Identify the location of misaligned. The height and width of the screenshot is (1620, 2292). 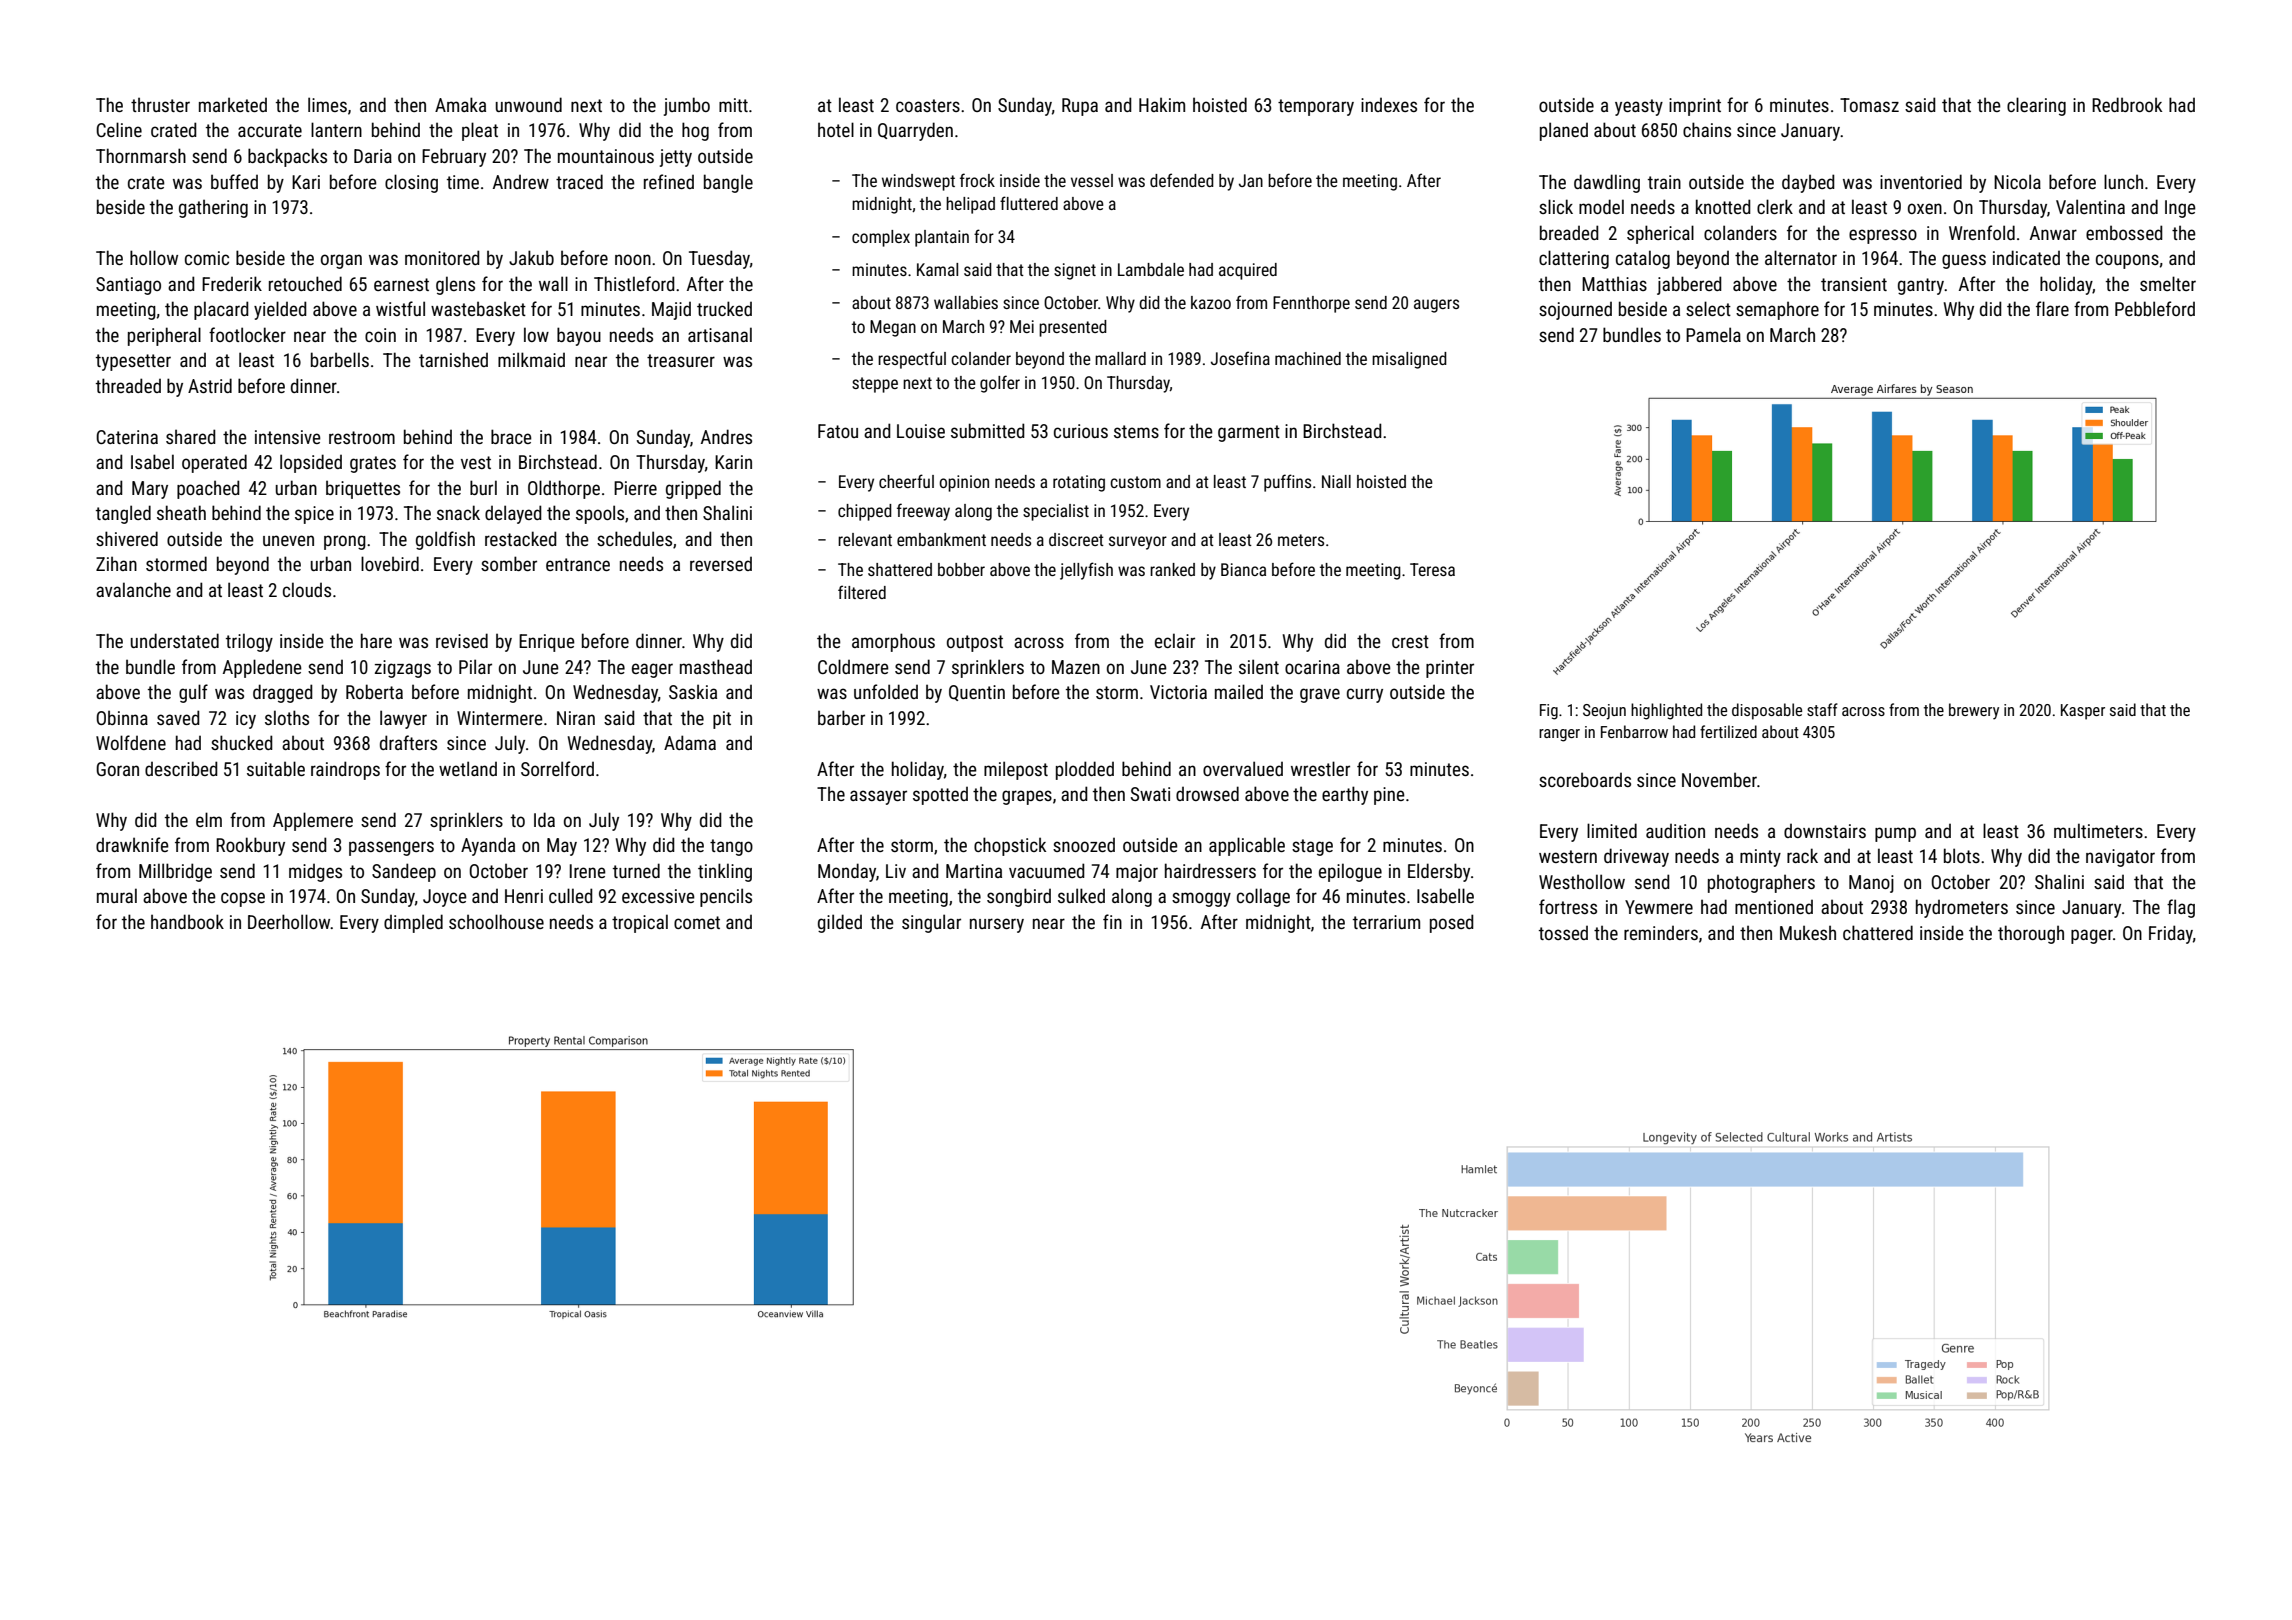
(1409, 360).
